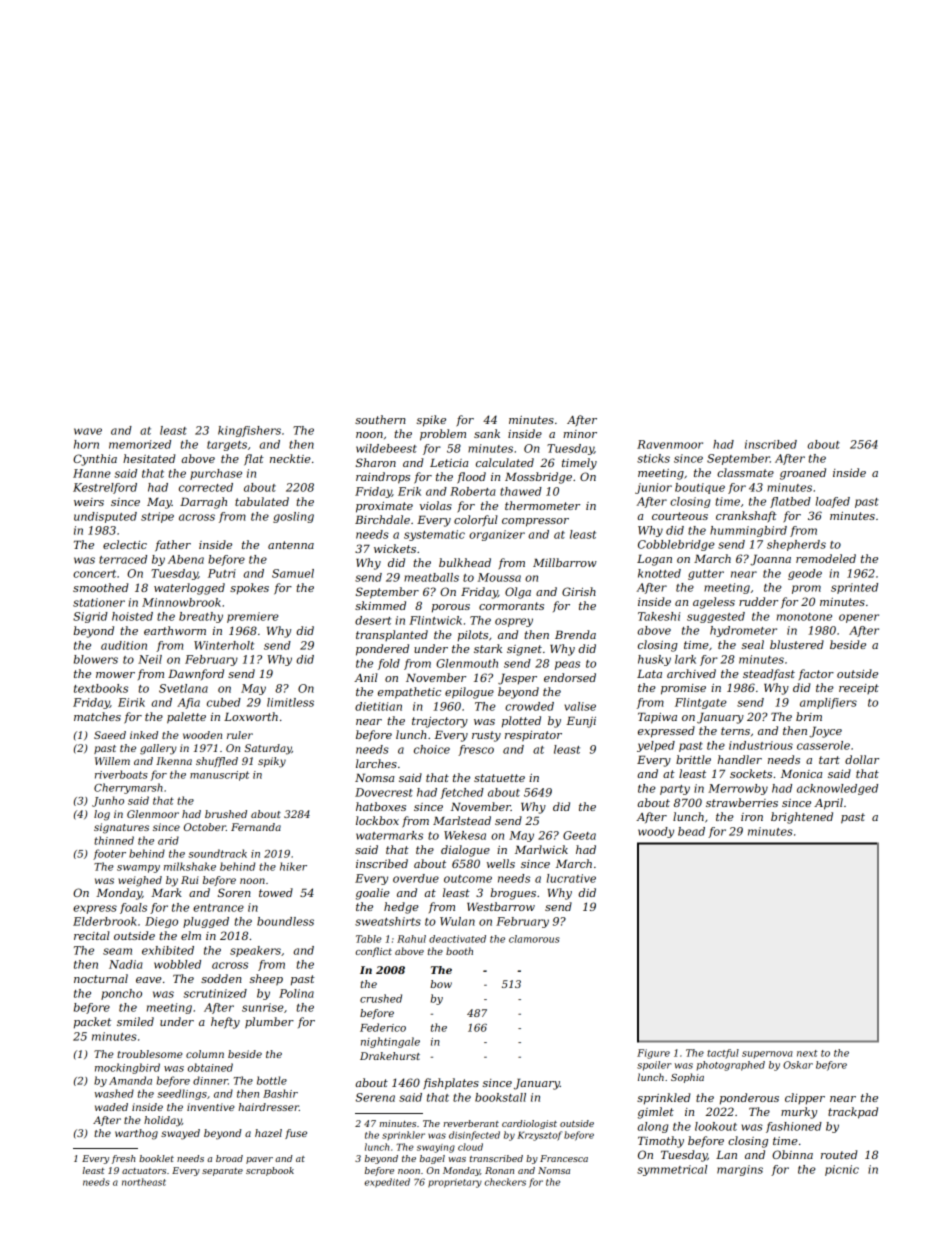 This document has width=952, height=1233. What do you see at coordinates (687, 1078) in the document?
I see `Sophia` at bounding box center [687, 1078].
